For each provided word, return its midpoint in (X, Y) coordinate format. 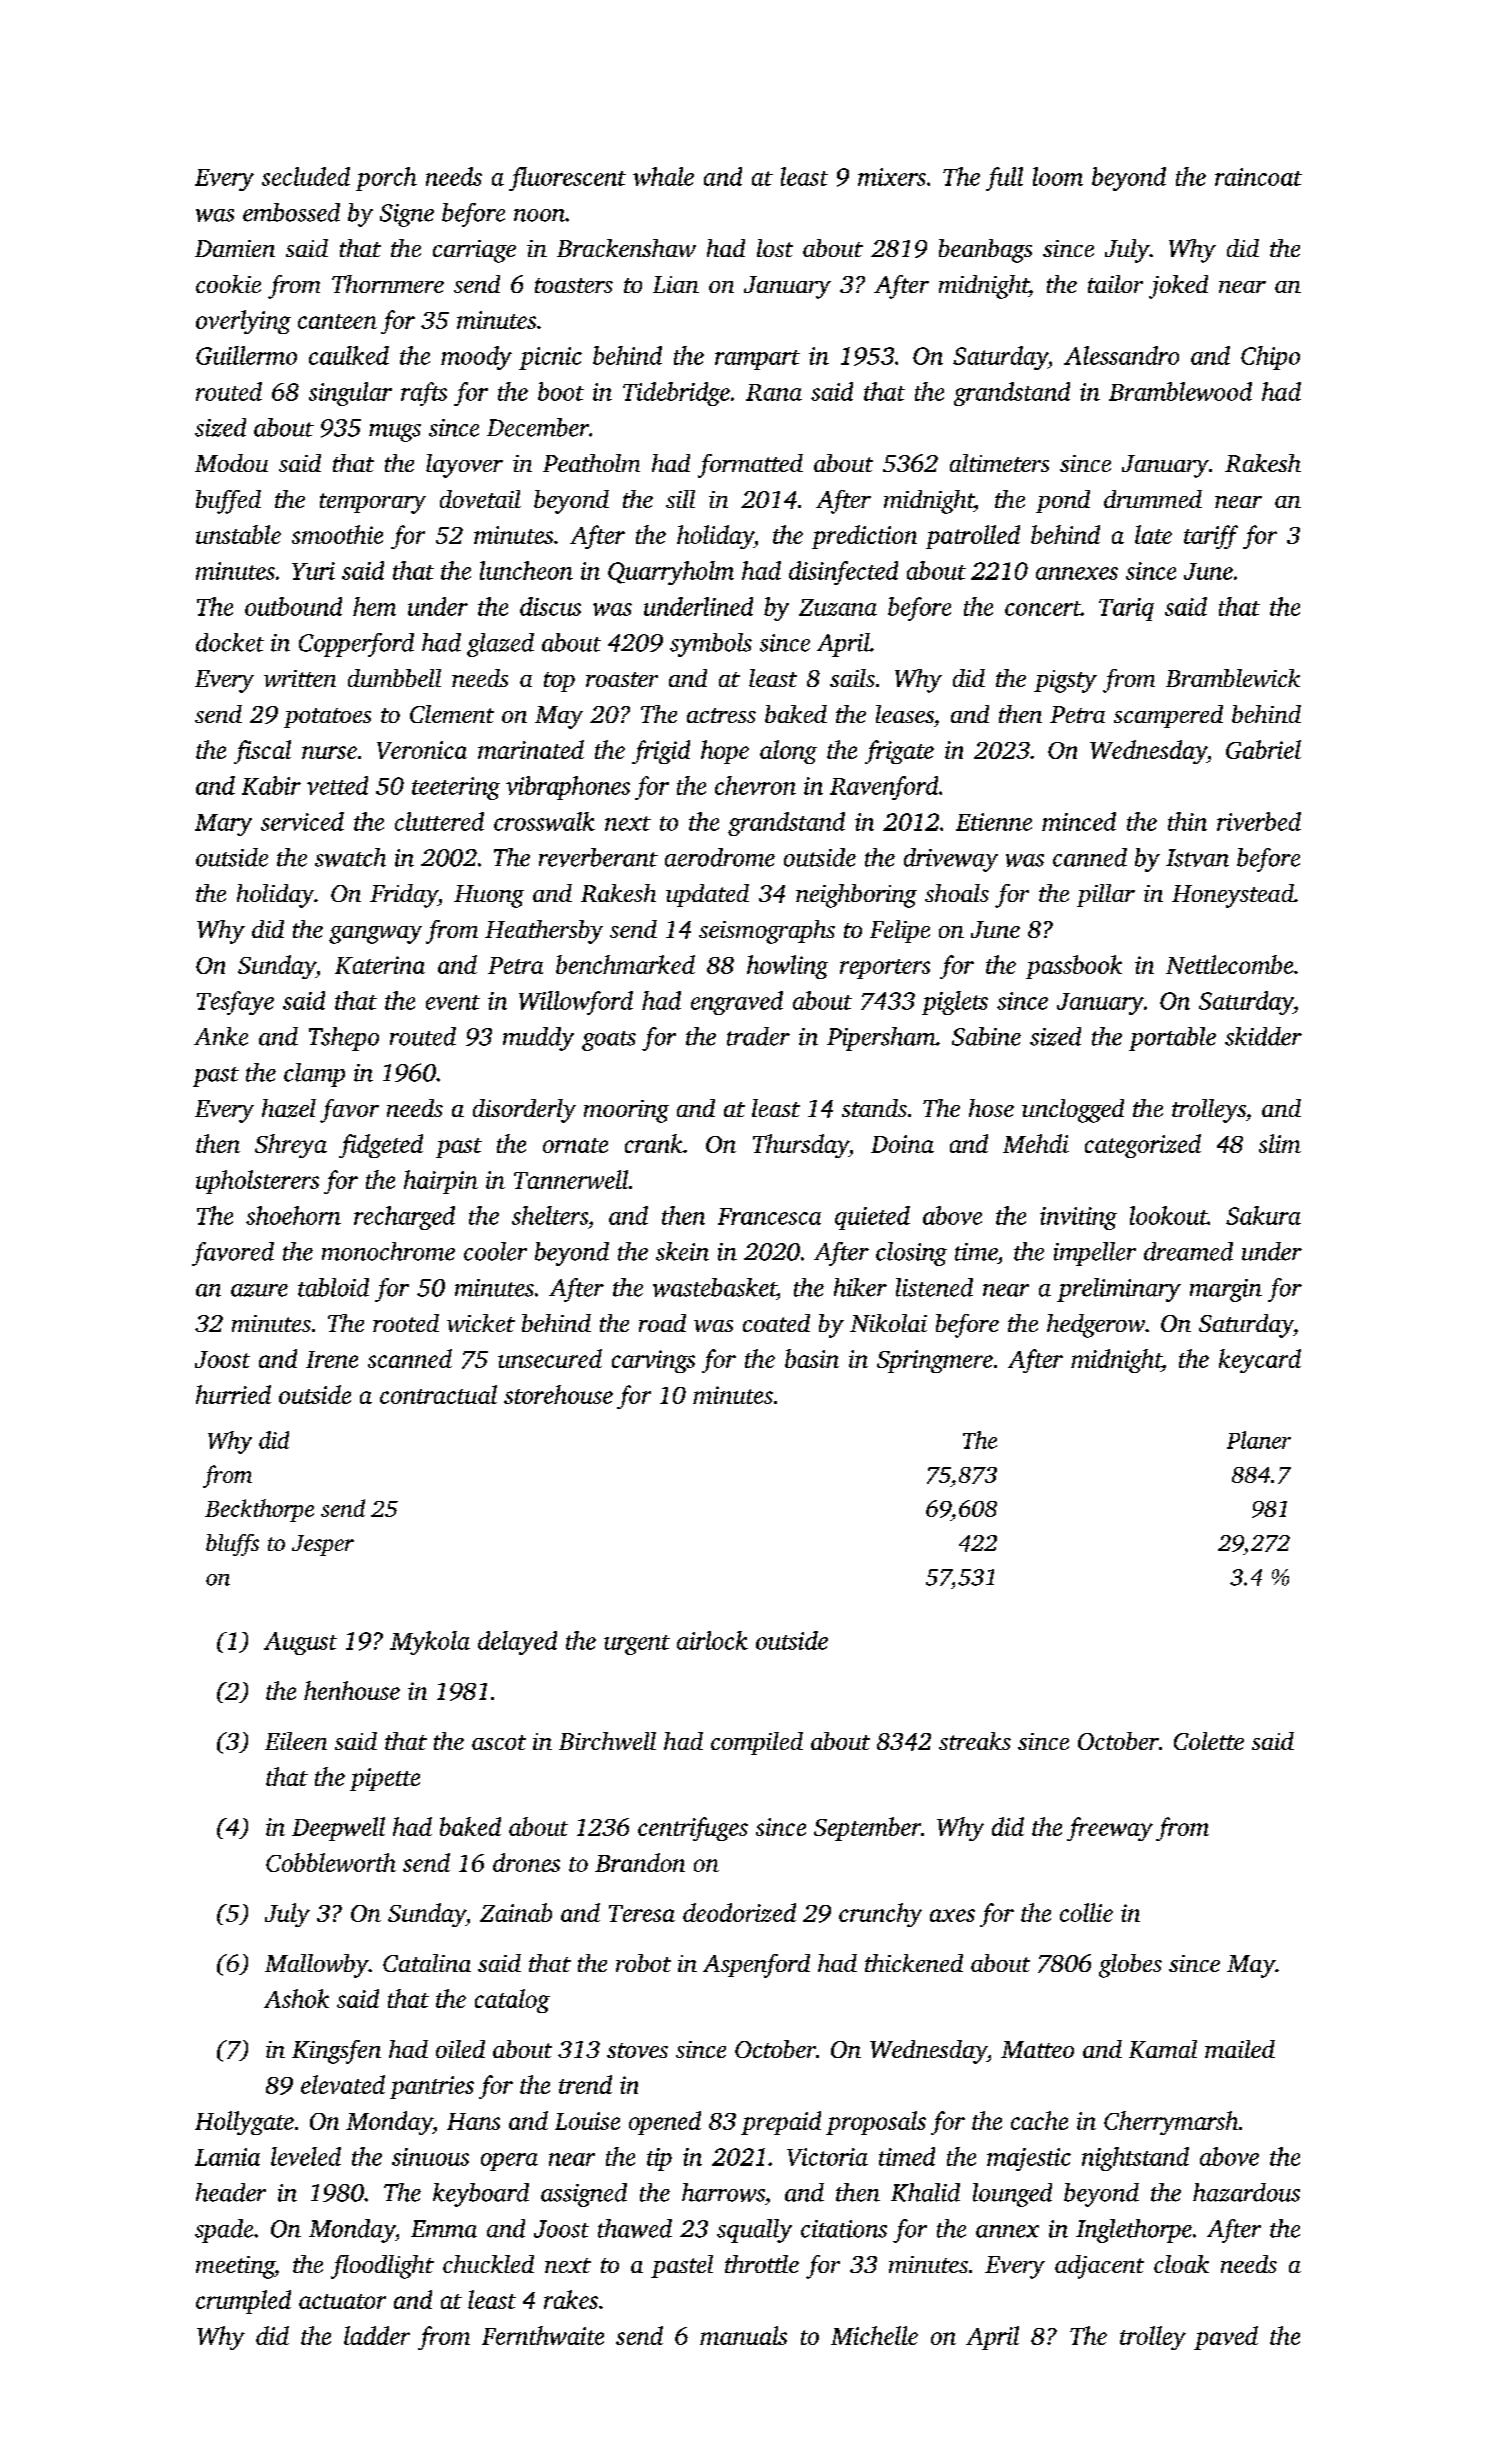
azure (259, 1290)
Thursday (801, 1146)
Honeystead (1233, 896)
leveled (306, 2156)
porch (386, 179)
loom (1058, 176)
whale (663, 176)
